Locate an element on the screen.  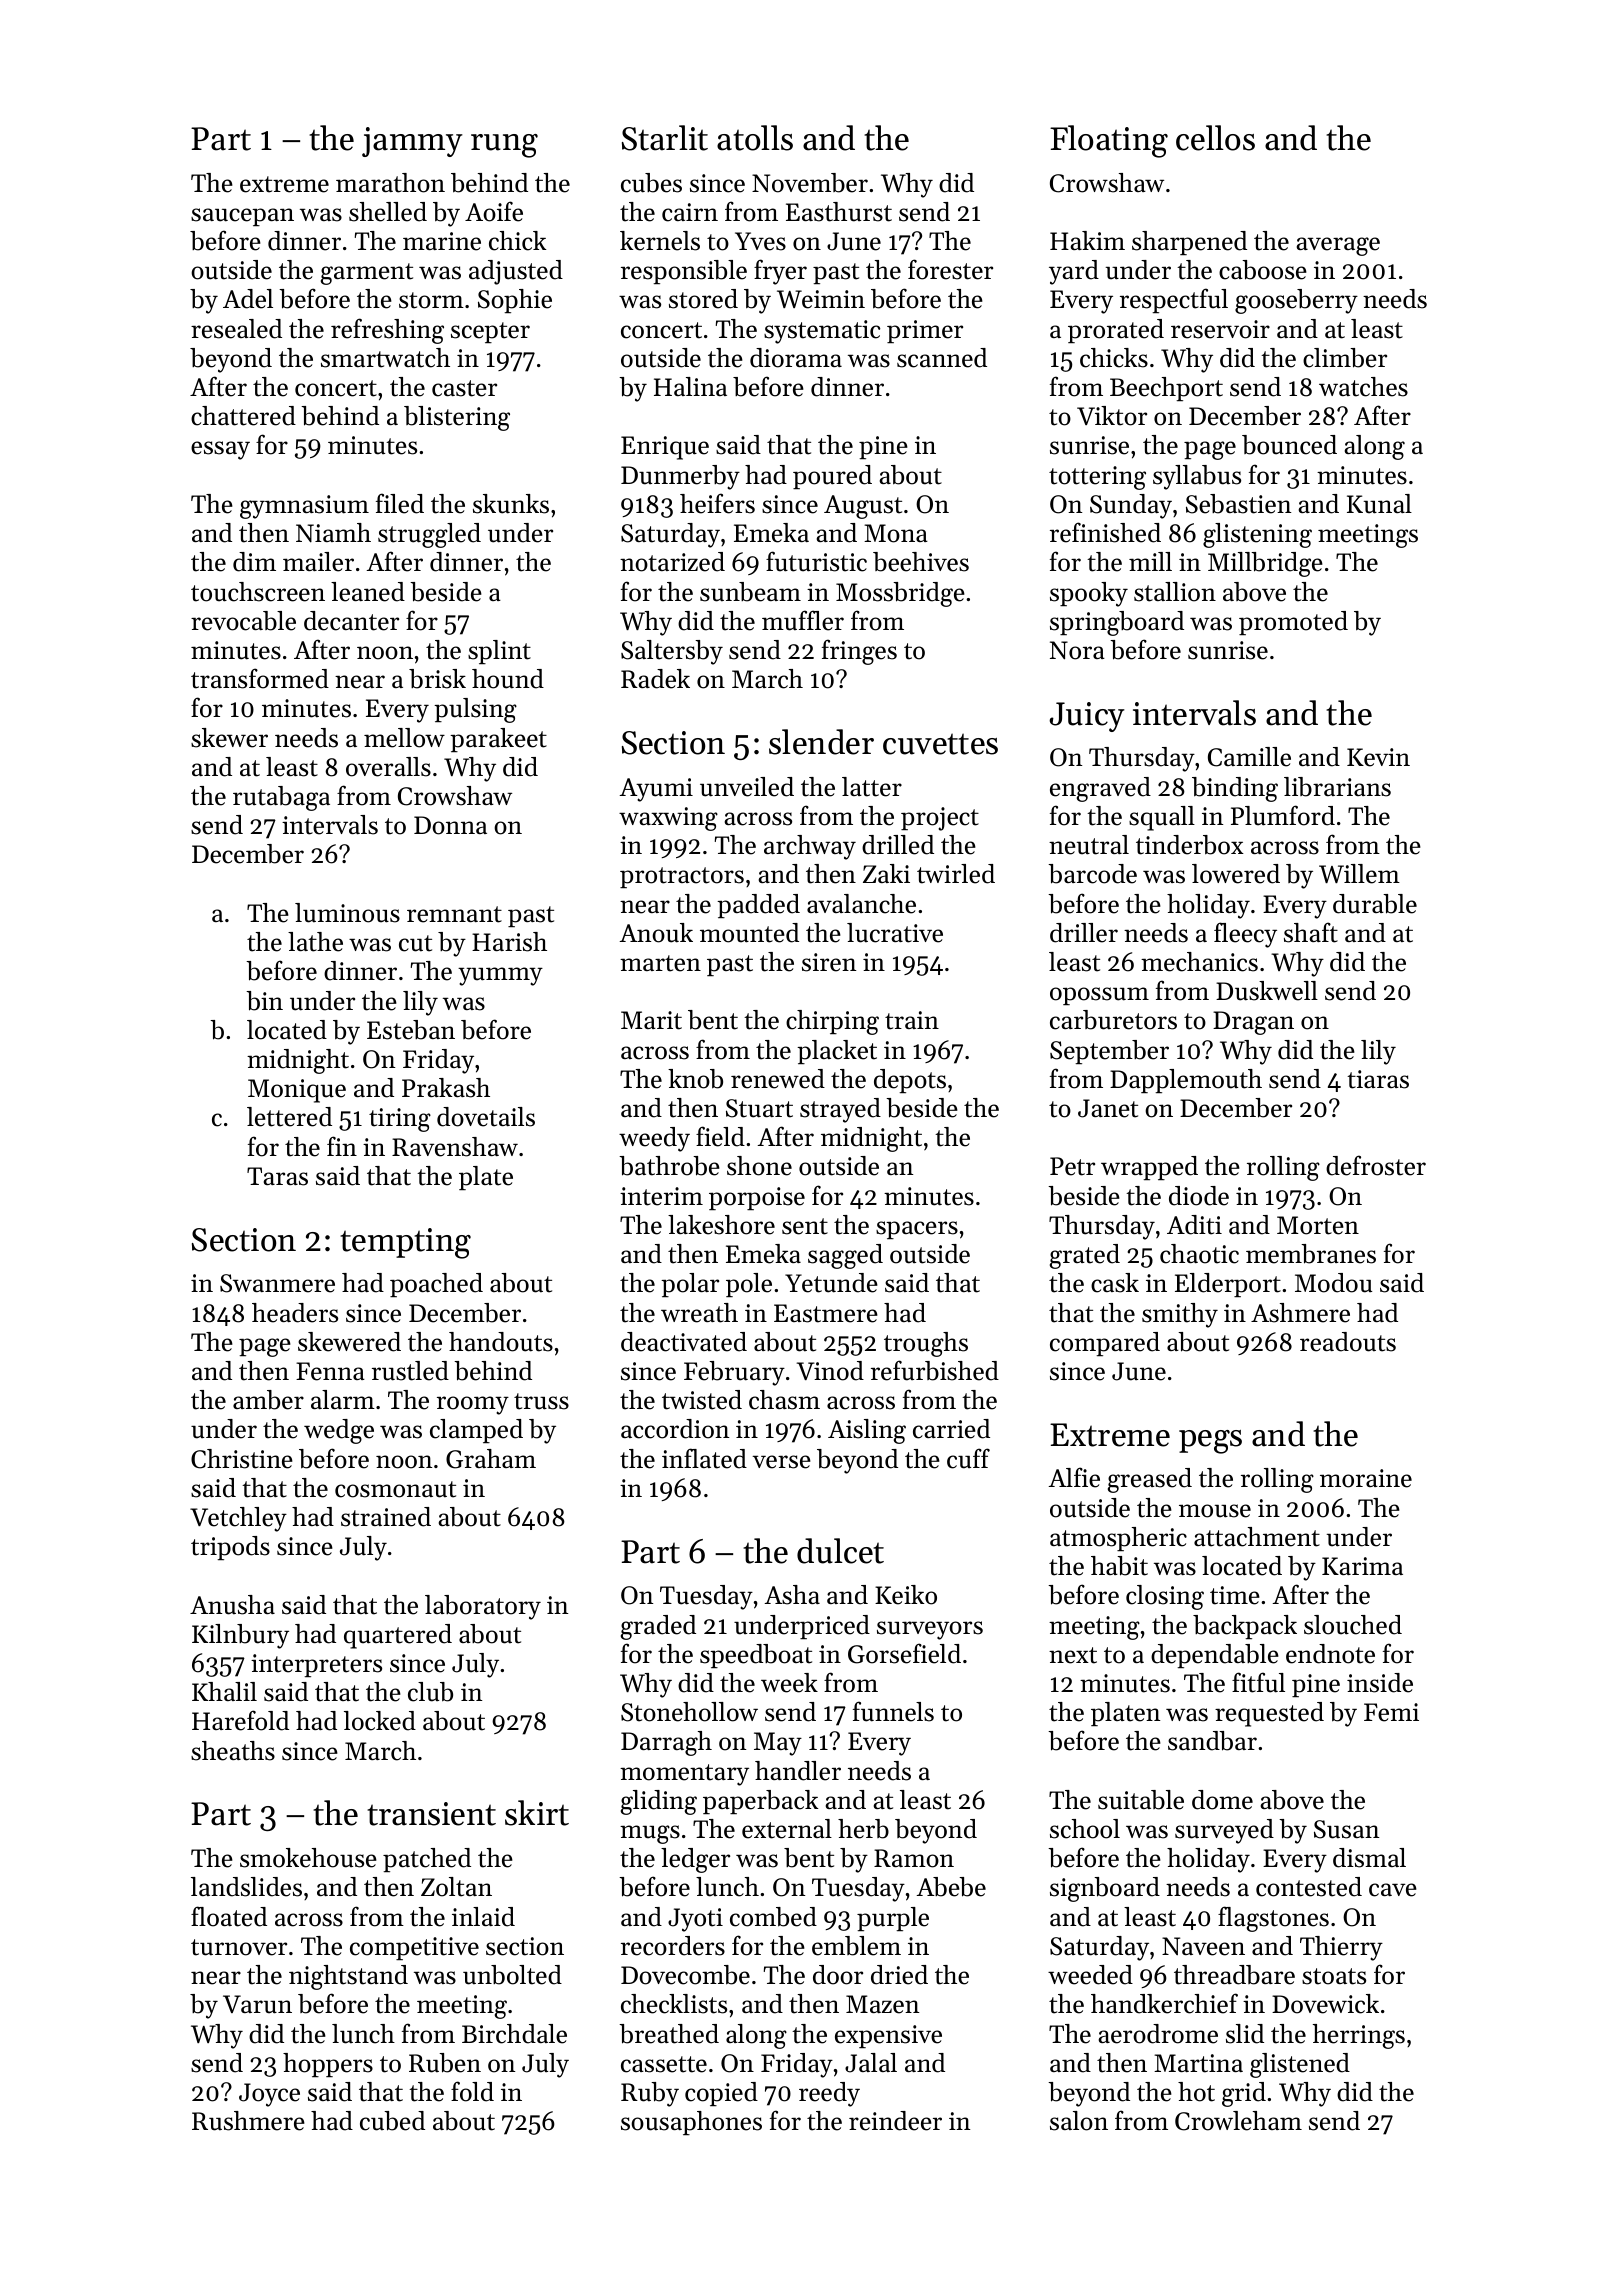
depots is located at coordinates (910, 1081).
